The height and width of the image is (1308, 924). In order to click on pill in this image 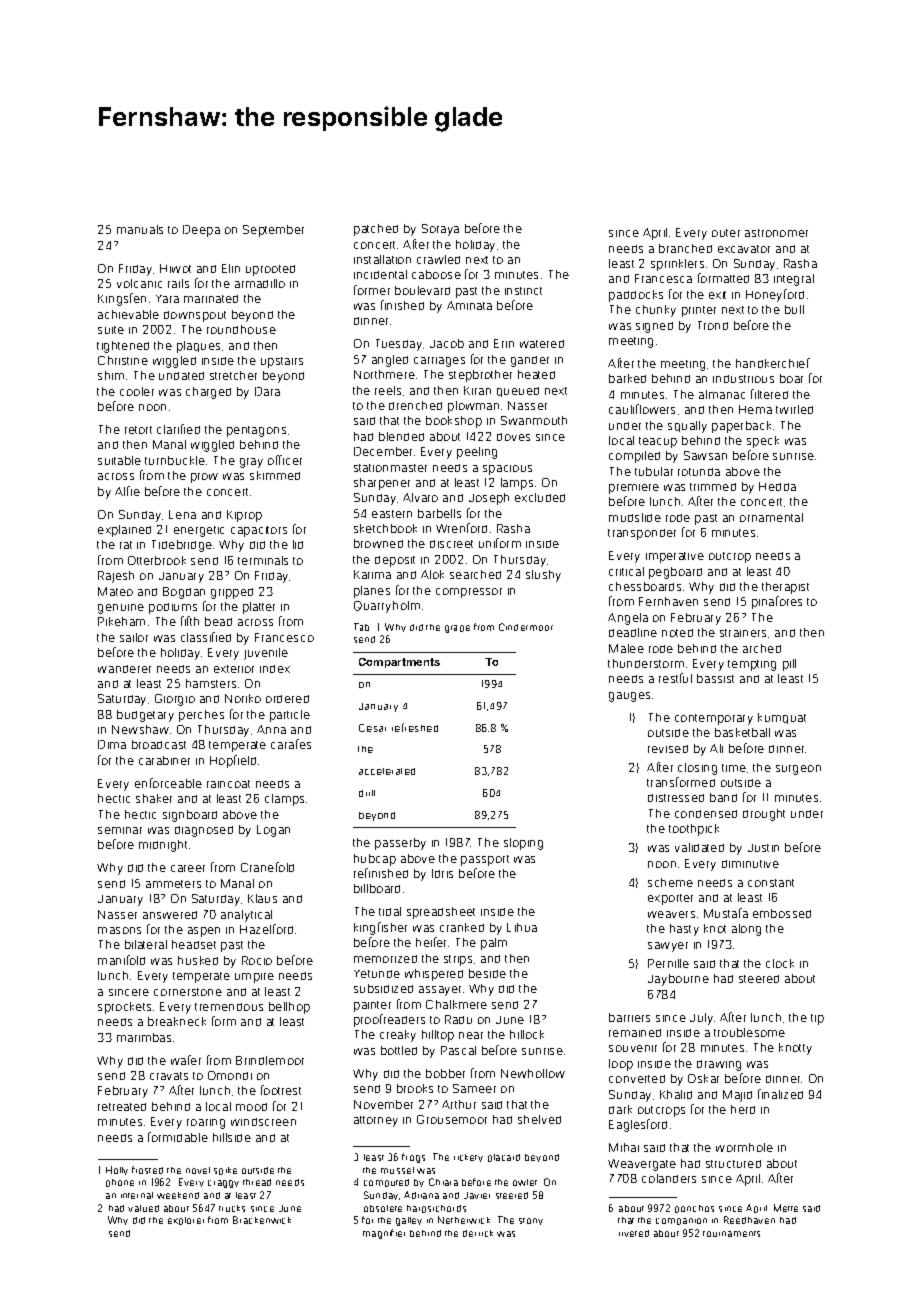, I will do `click(789, 665)`.
